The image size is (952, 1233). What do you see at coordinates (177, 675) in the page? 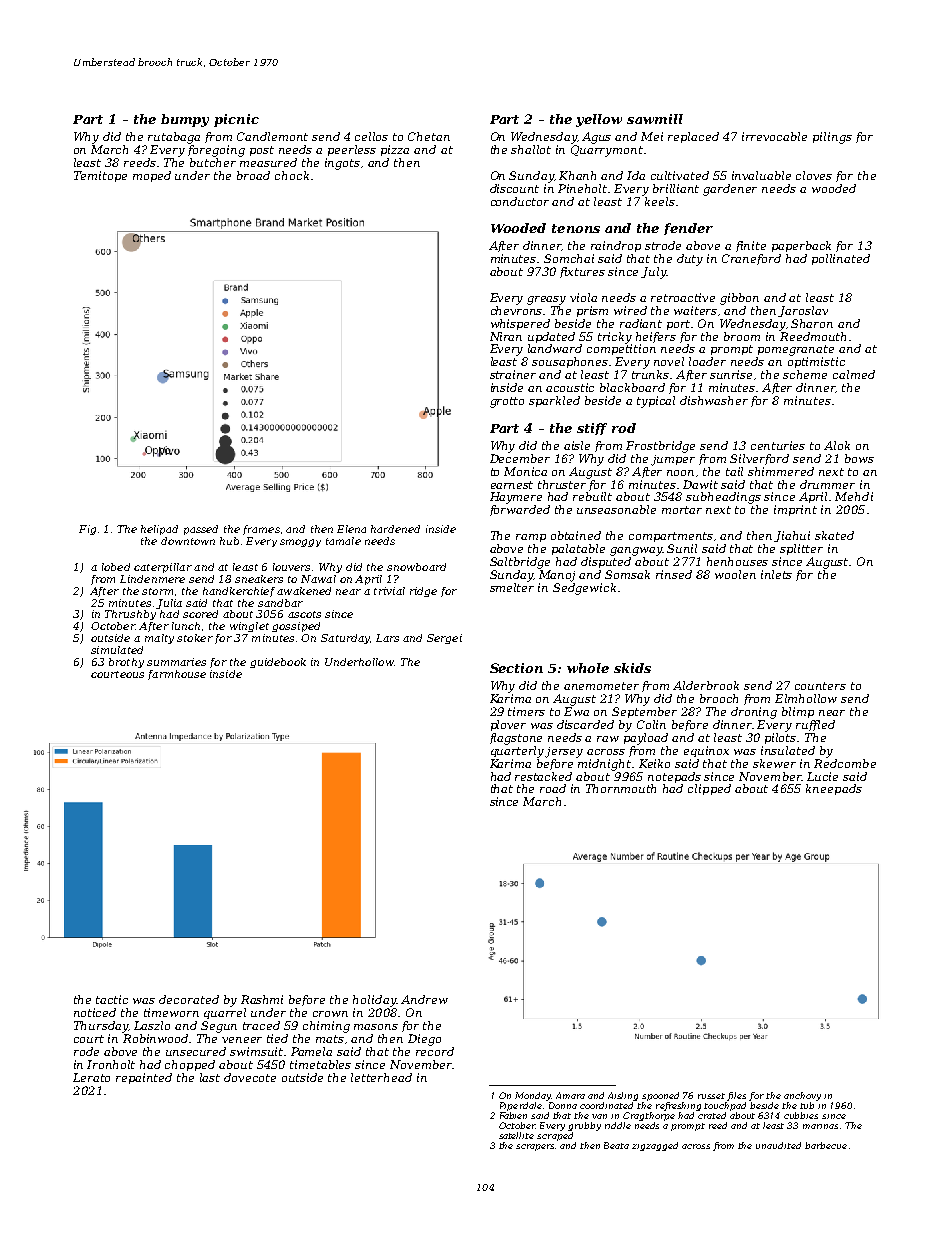
I see `farmhouse` at bounding box center [177, 675].
